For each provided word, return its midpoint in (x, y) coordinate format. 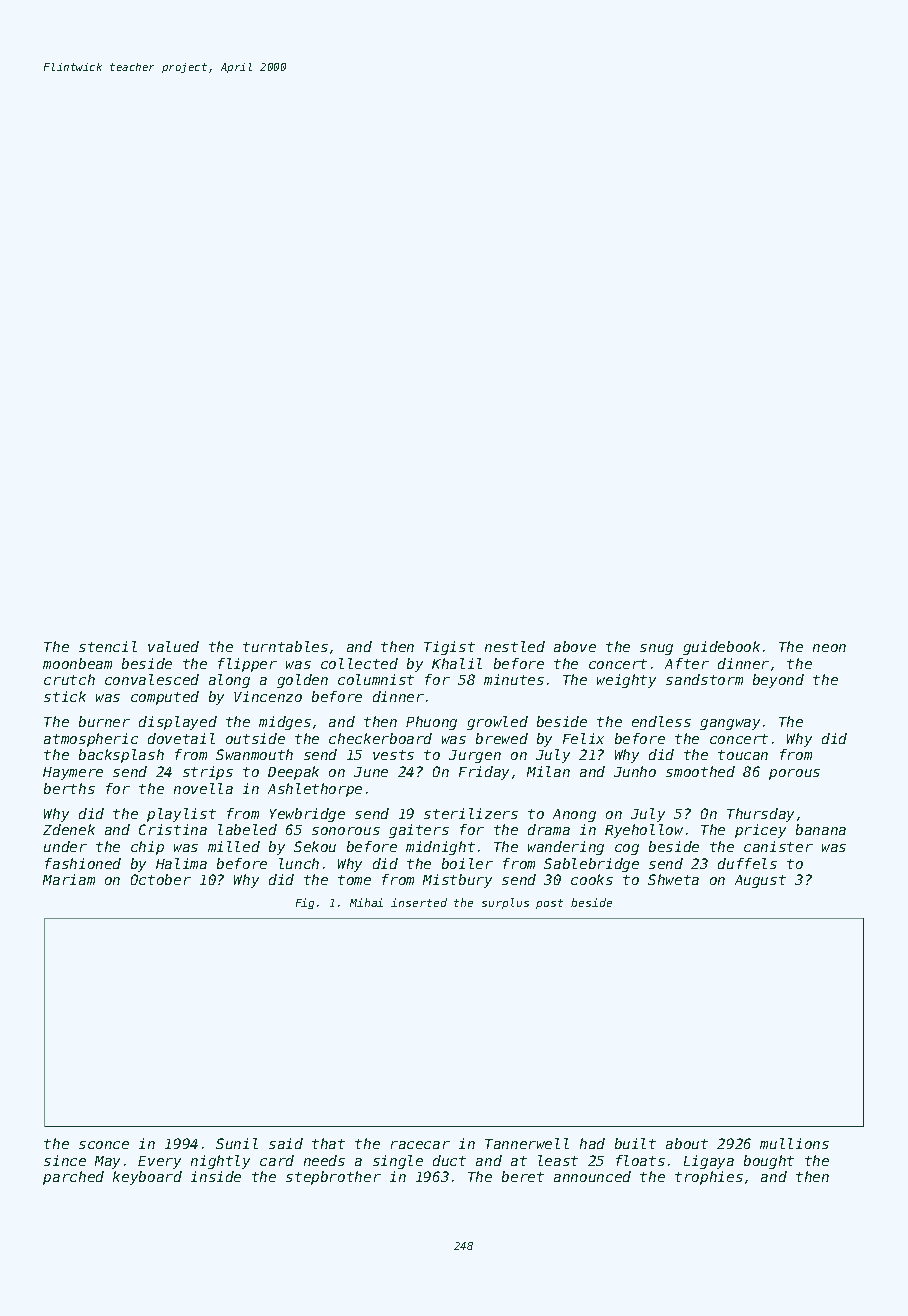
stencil (108, 646)
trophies (709, 1178)
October (161, 879)
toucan (743, 755)
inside (216, 1176)
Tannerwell (527, 1143)
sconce (104, 1145)
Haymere (73, 773)
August (760, 881)
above (575, 646)
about (687, 1143)
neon (829, 648)
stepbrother (333, 1178)
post (549, 904)
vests (393, 755)
